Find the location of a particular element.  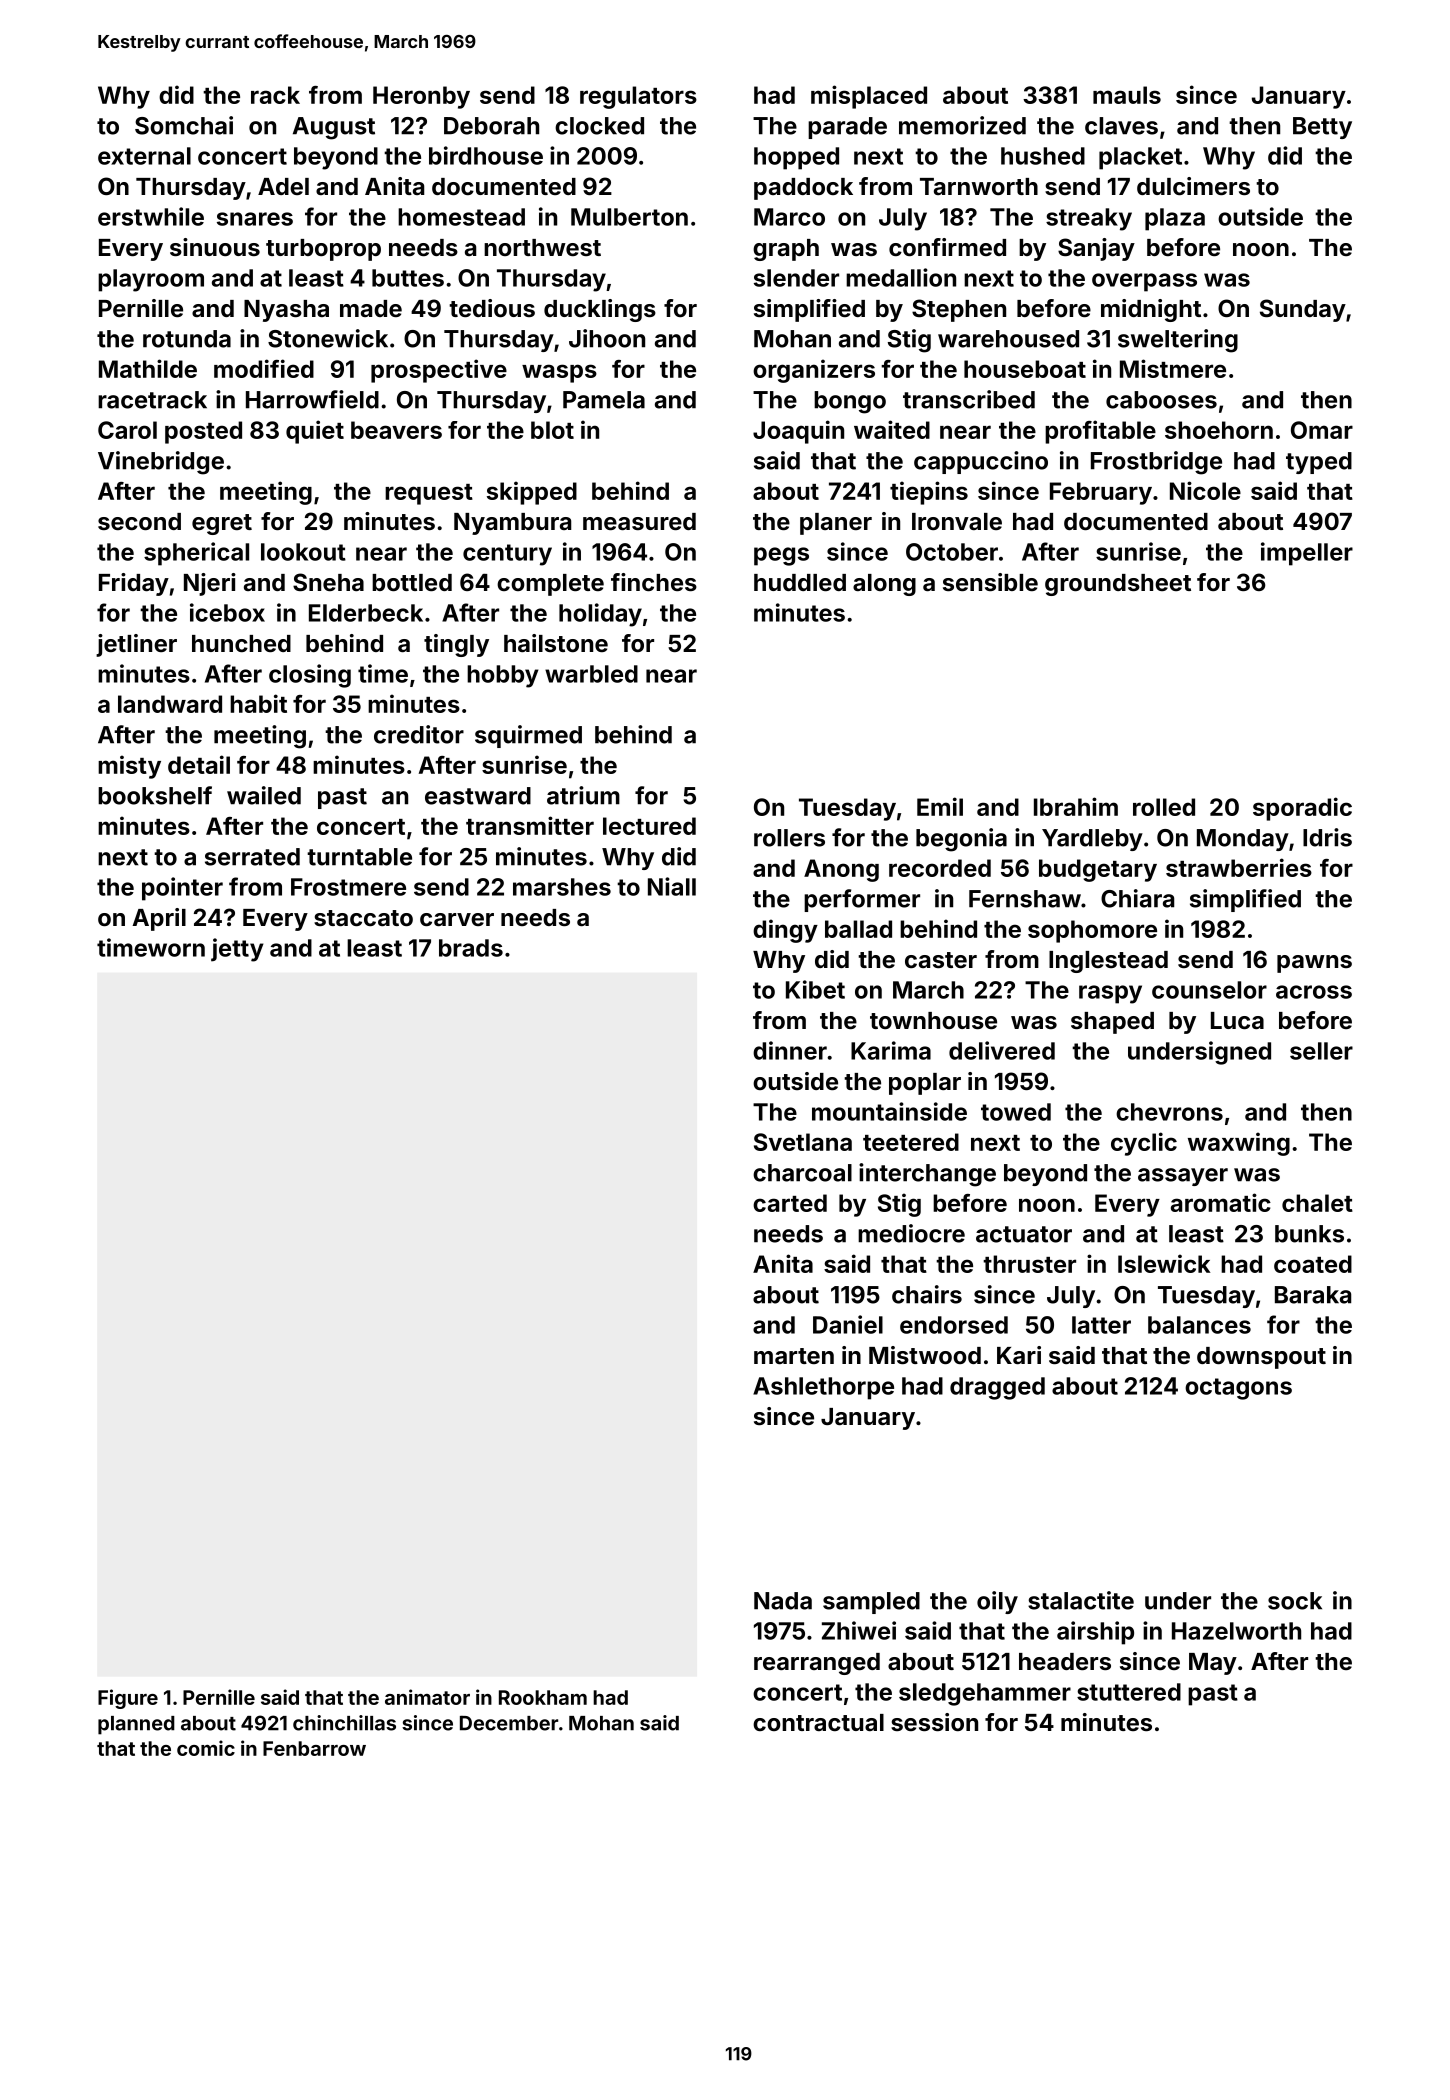

planer is located at coordinates (836, 524).
